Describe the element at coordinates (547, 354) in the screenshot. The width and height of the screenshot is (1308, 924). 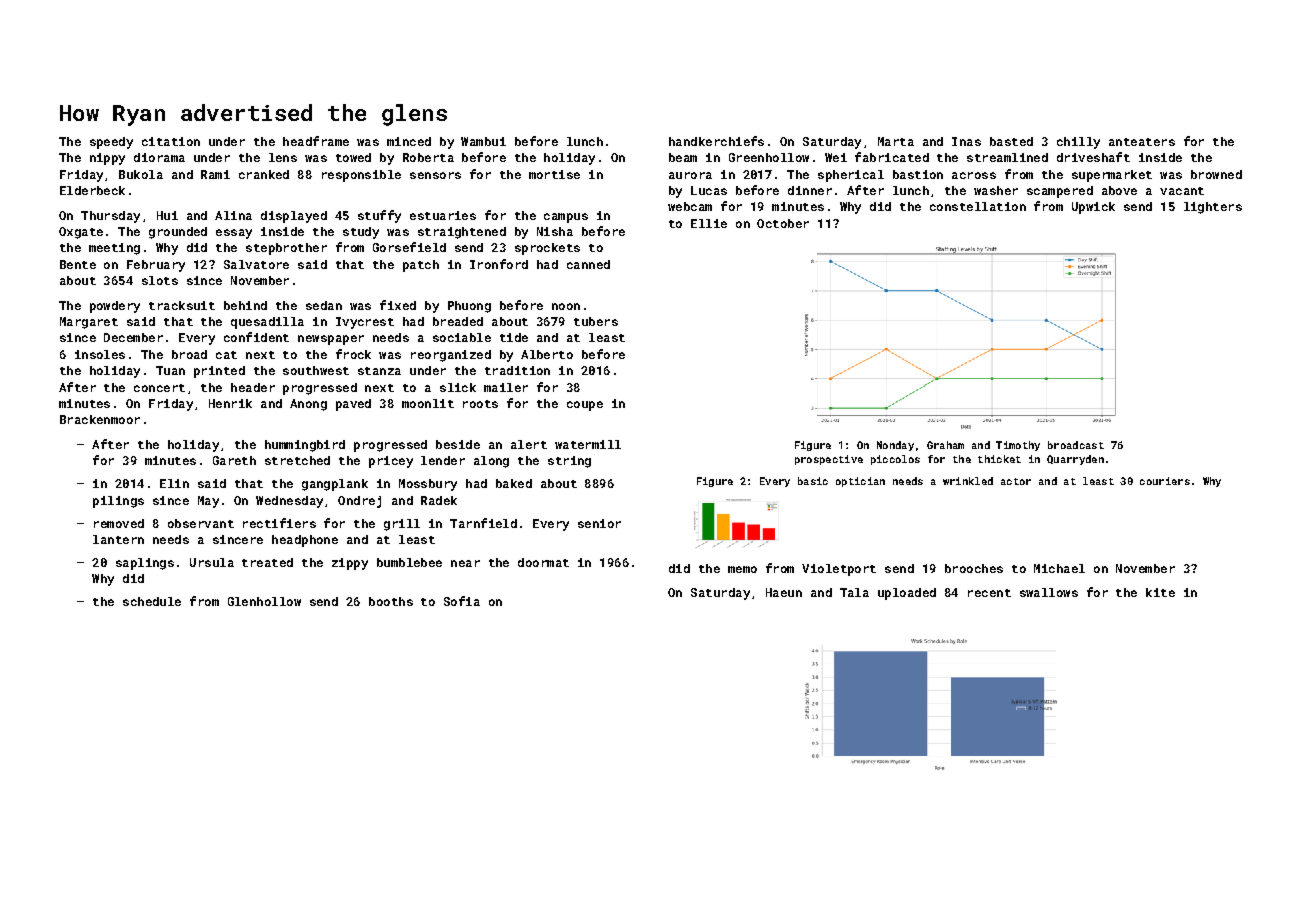
I see `Alberto` at that location.
